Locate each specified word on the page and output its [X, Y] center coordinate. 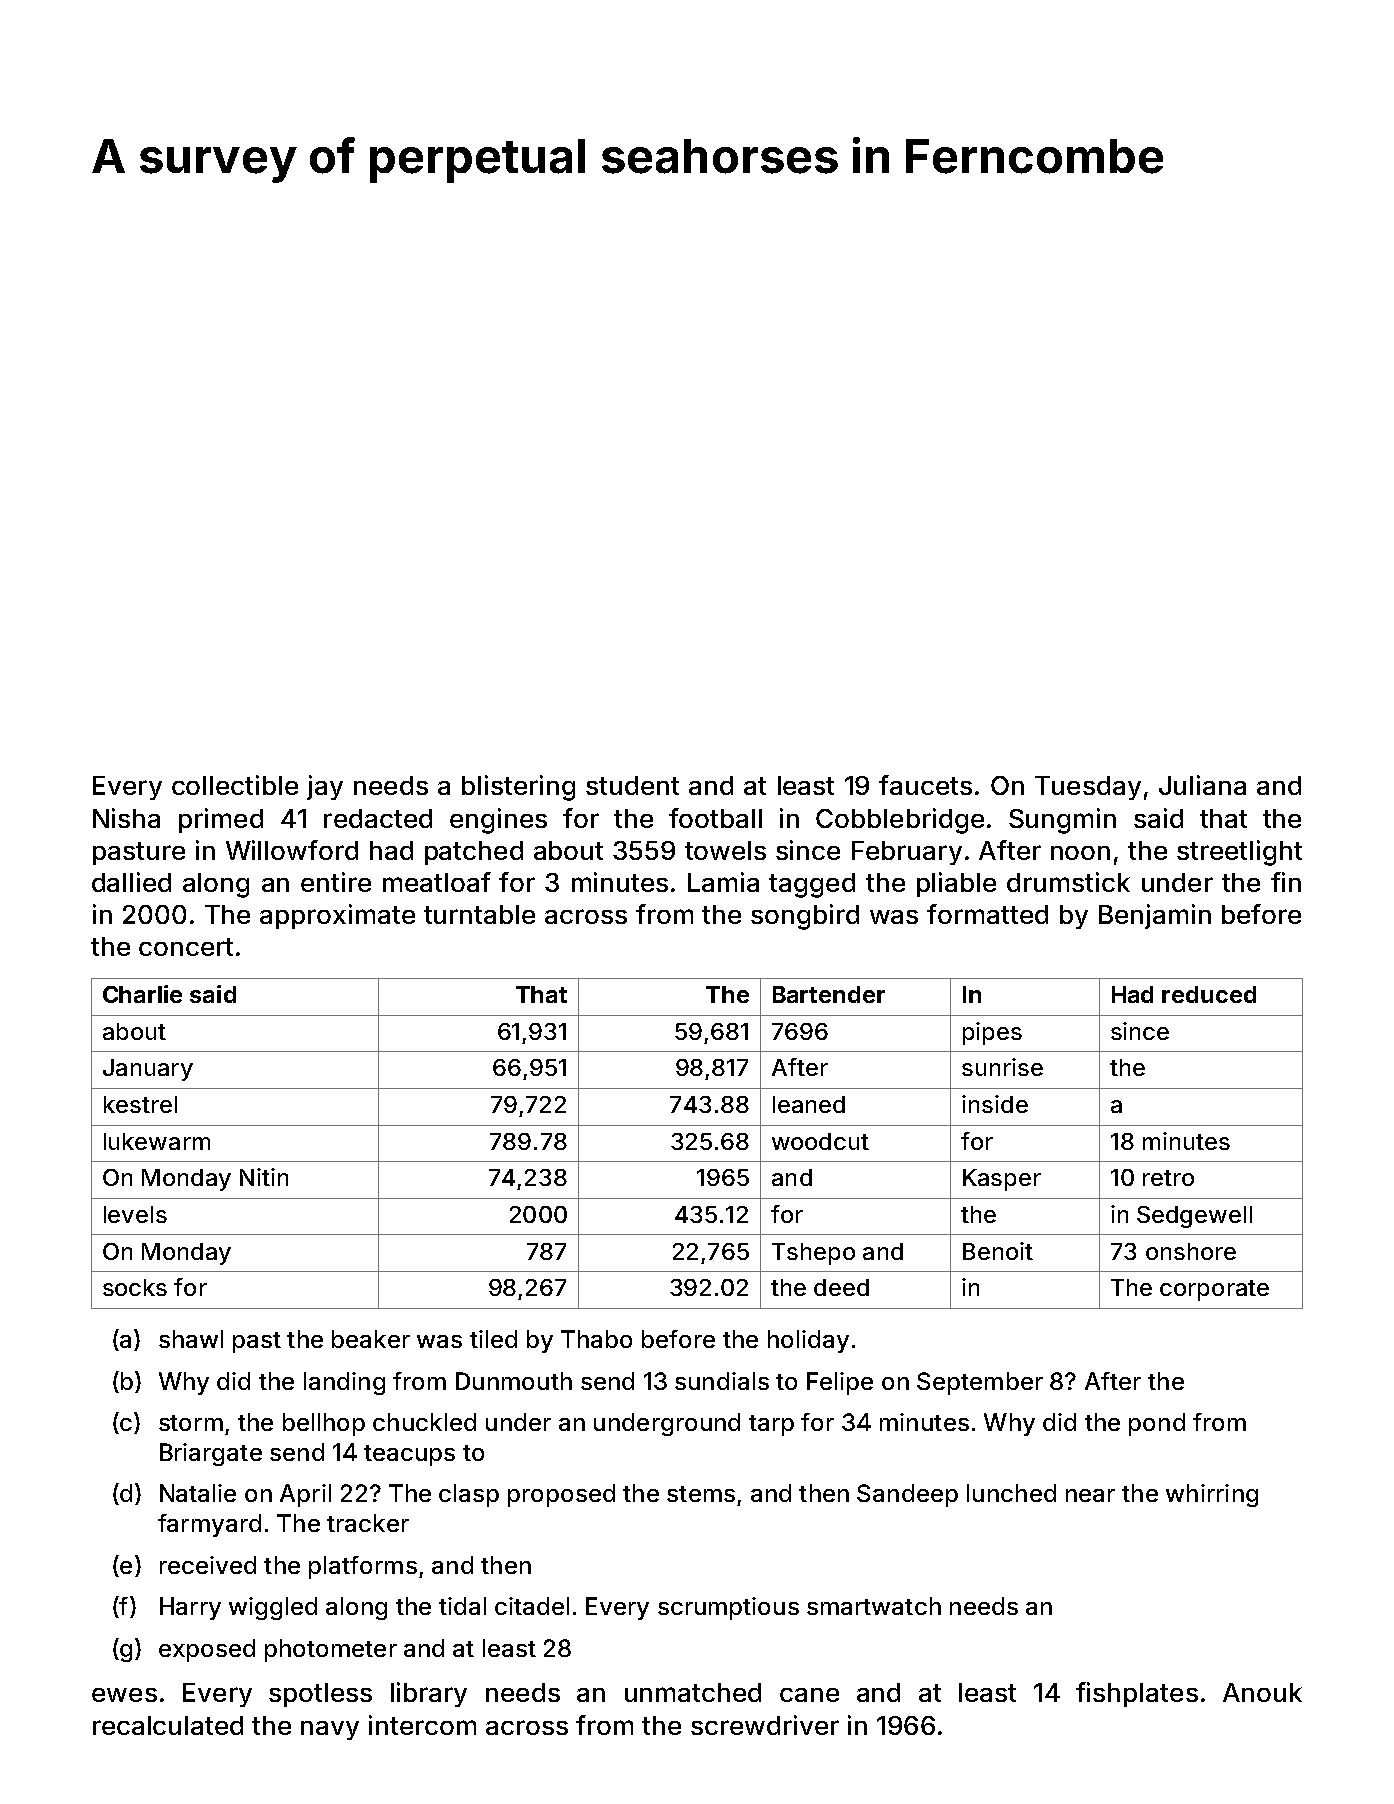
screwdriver [765, 1725]
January [148, 1070]
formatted [987, 914]
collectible [235, 785]
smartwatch [874, 1606]
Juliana [1202, 785]
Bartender [829, 994]
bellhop [324, 1424]
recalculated [168, 1725]
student [632, 785]
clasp [469, 1495]
